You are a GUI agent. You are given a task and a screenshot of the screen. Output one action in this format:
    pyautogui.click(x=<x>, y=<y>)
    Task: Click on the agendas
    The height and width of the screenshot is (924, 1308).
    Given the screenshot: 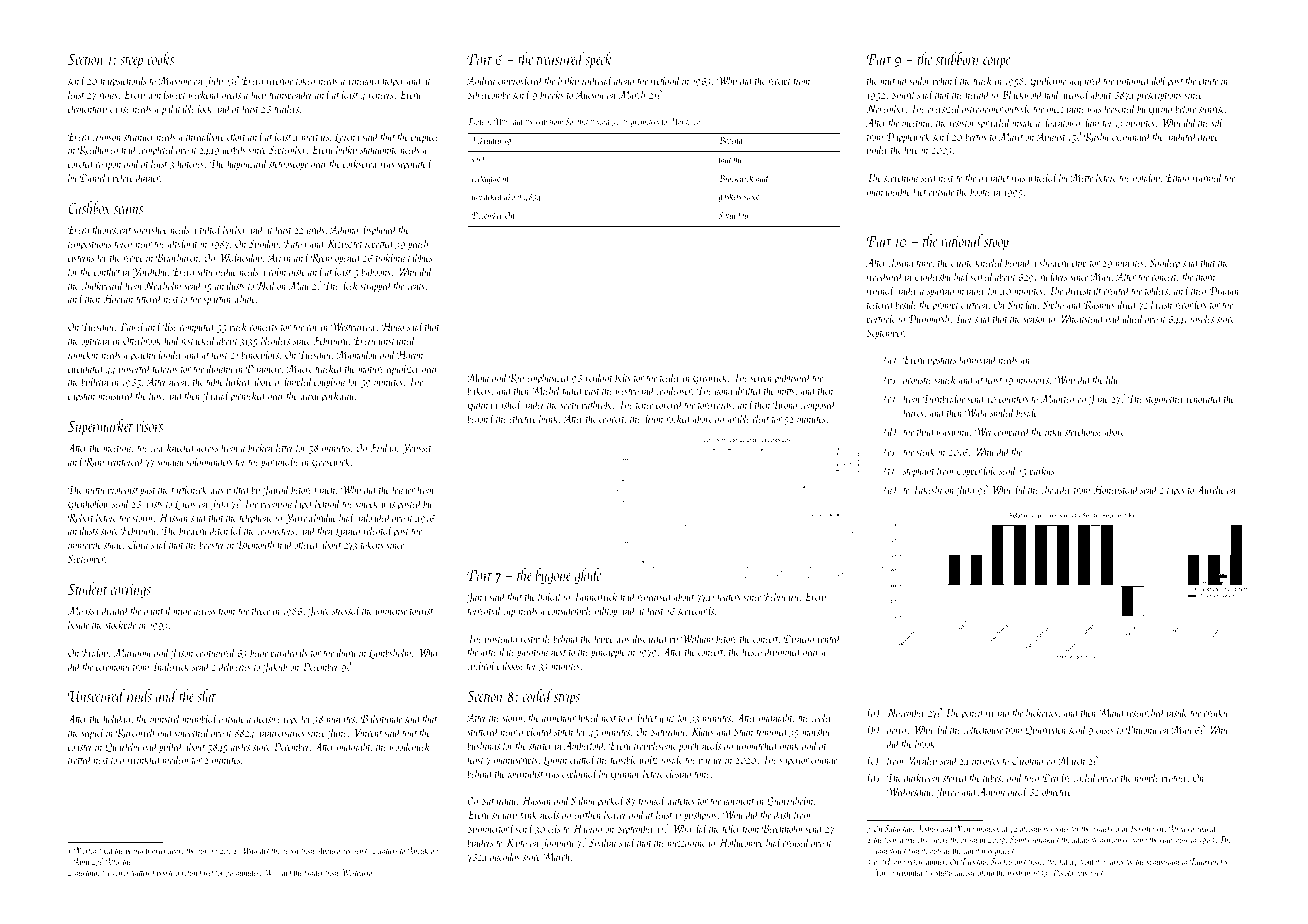 What is the action you would take?
    pyautogui.click(x=505, y=857)
